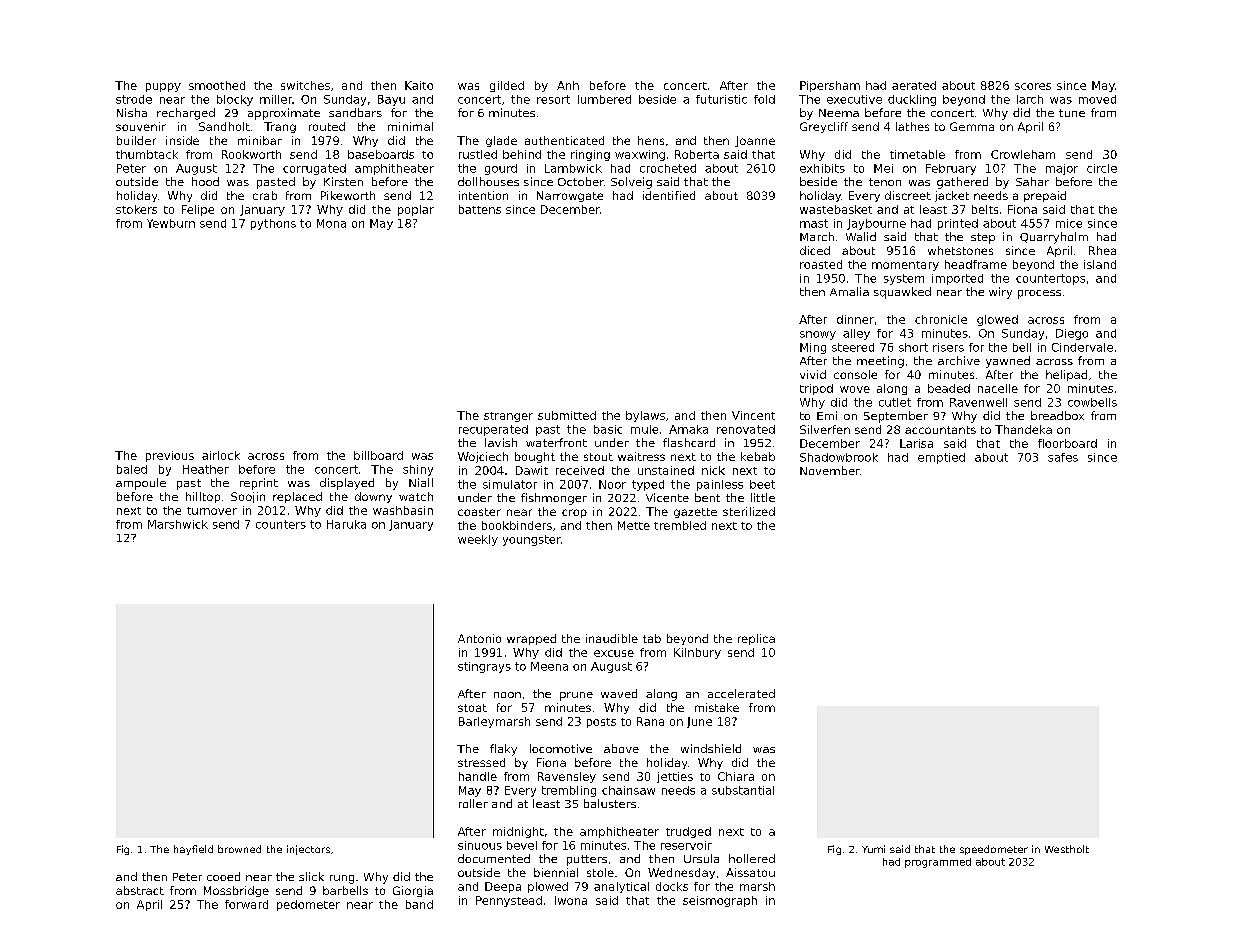  I want to click on lathes, so click(912, 126).
